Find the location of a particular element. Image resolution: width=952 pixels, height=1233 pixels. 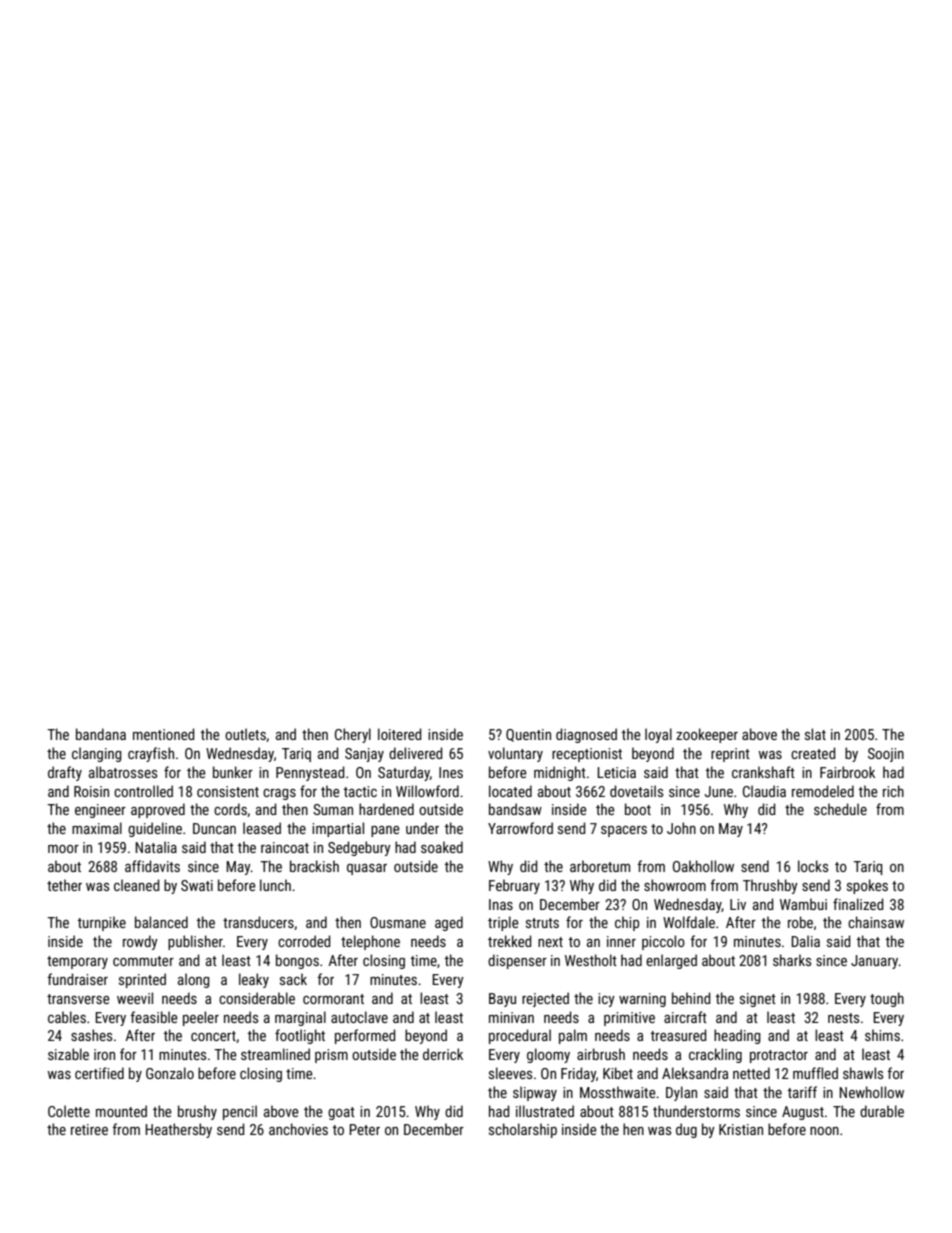

scholarship is located at coordinates (523, 1130).
